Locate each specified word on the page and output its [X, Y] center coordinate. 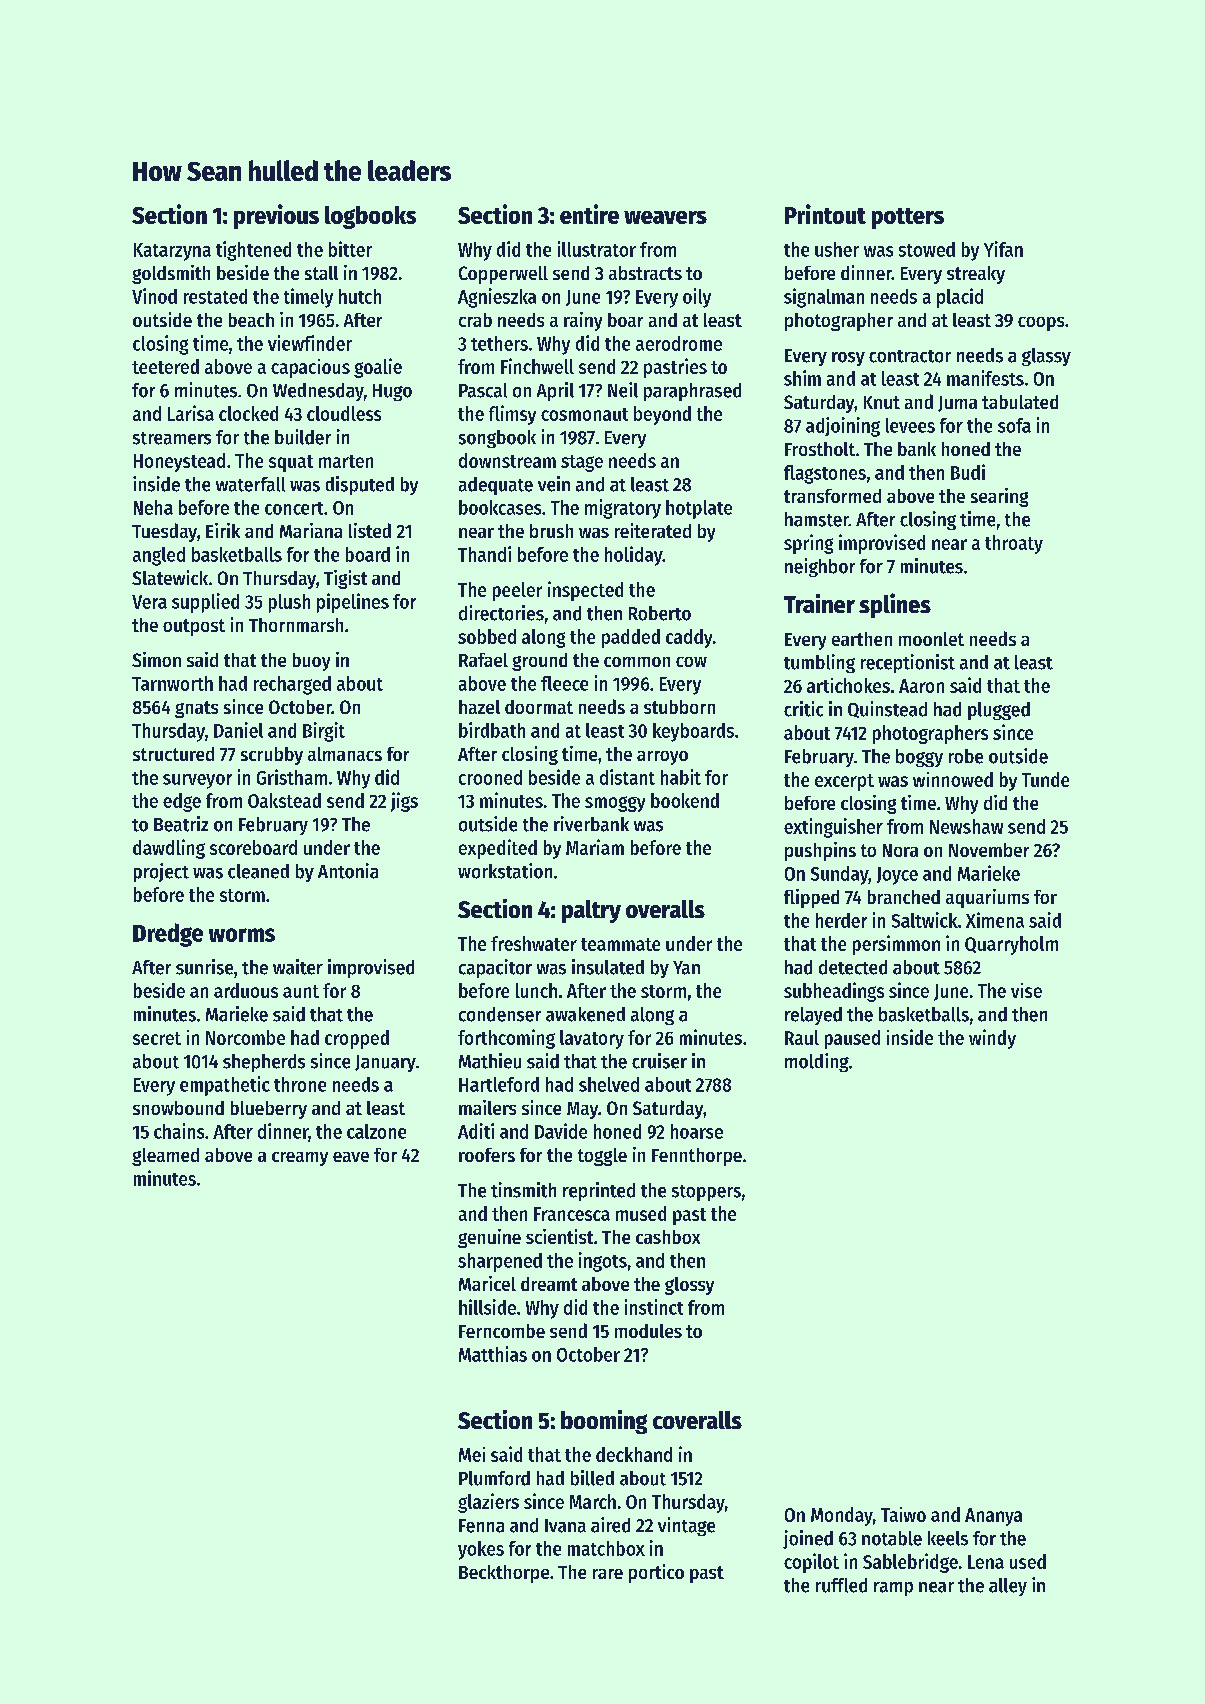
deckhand [634, 1454]
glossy [689, 1286]
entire [589, 214]
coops [1041, 324]
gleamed [165, 1157]
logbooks [370, 217]
